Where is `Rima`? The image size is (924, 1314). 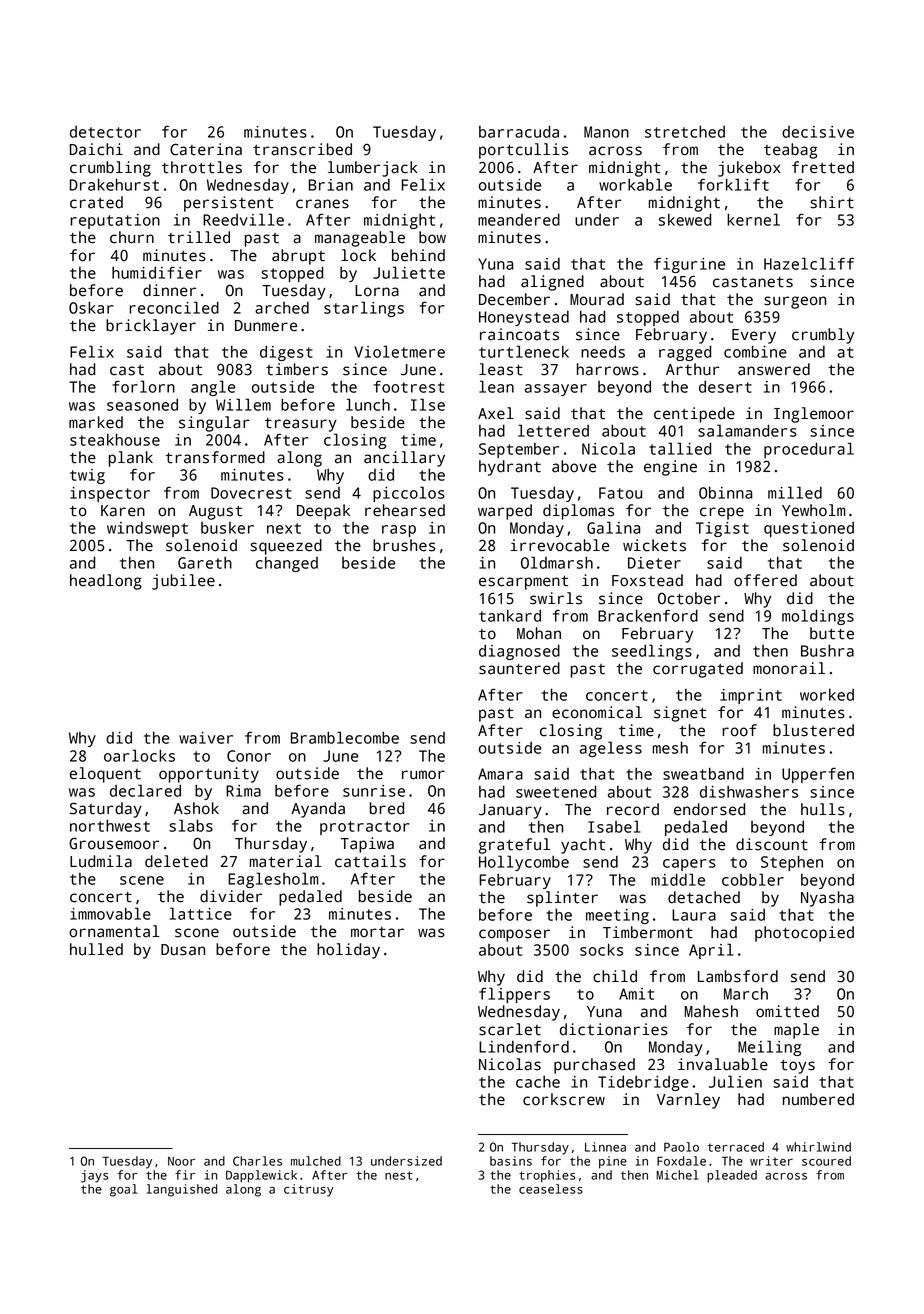
Rima is located at coordinates (243, 791).
